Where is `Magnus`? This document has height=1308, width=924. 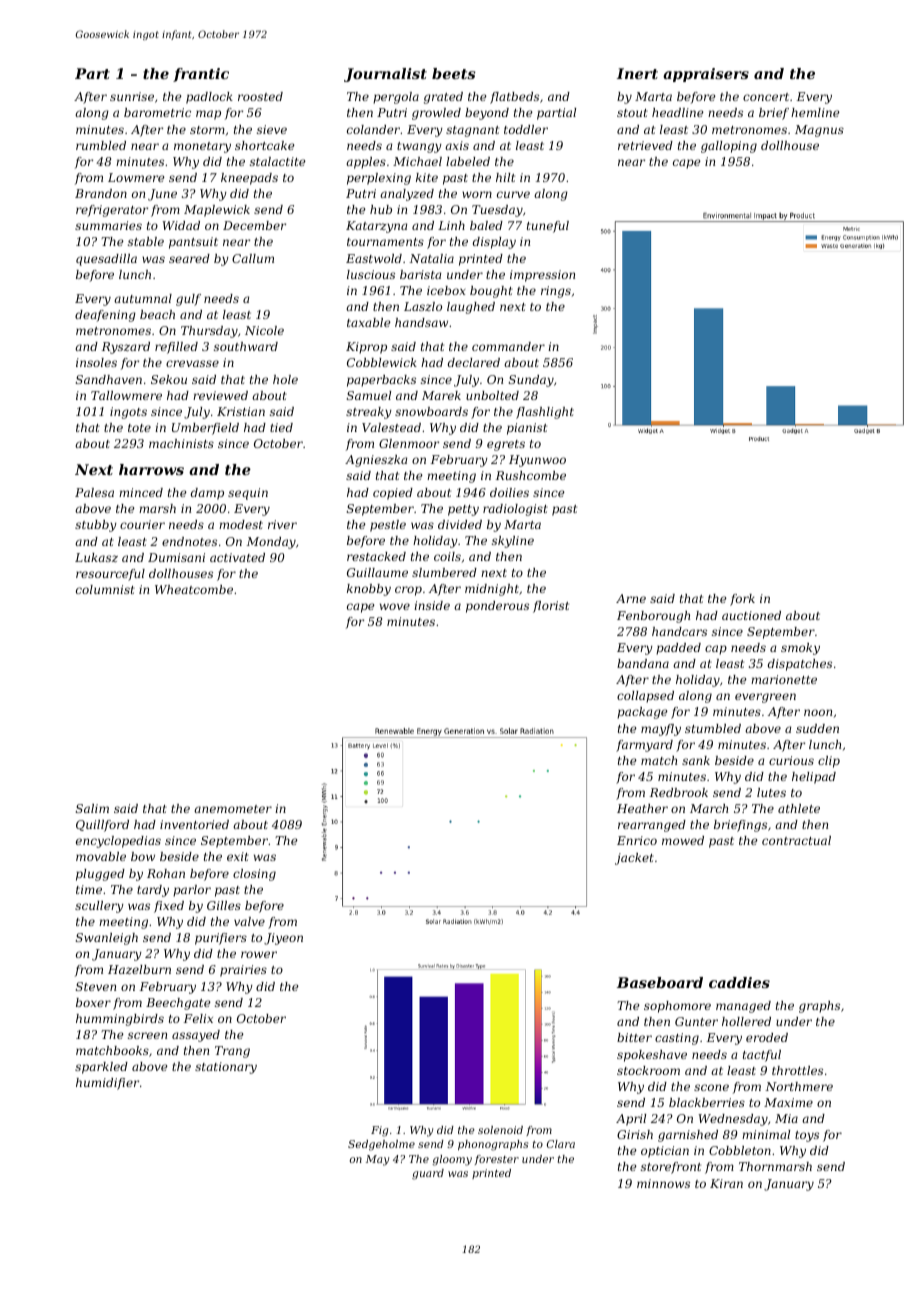
Magnus is located at coordinates (819, 131).
